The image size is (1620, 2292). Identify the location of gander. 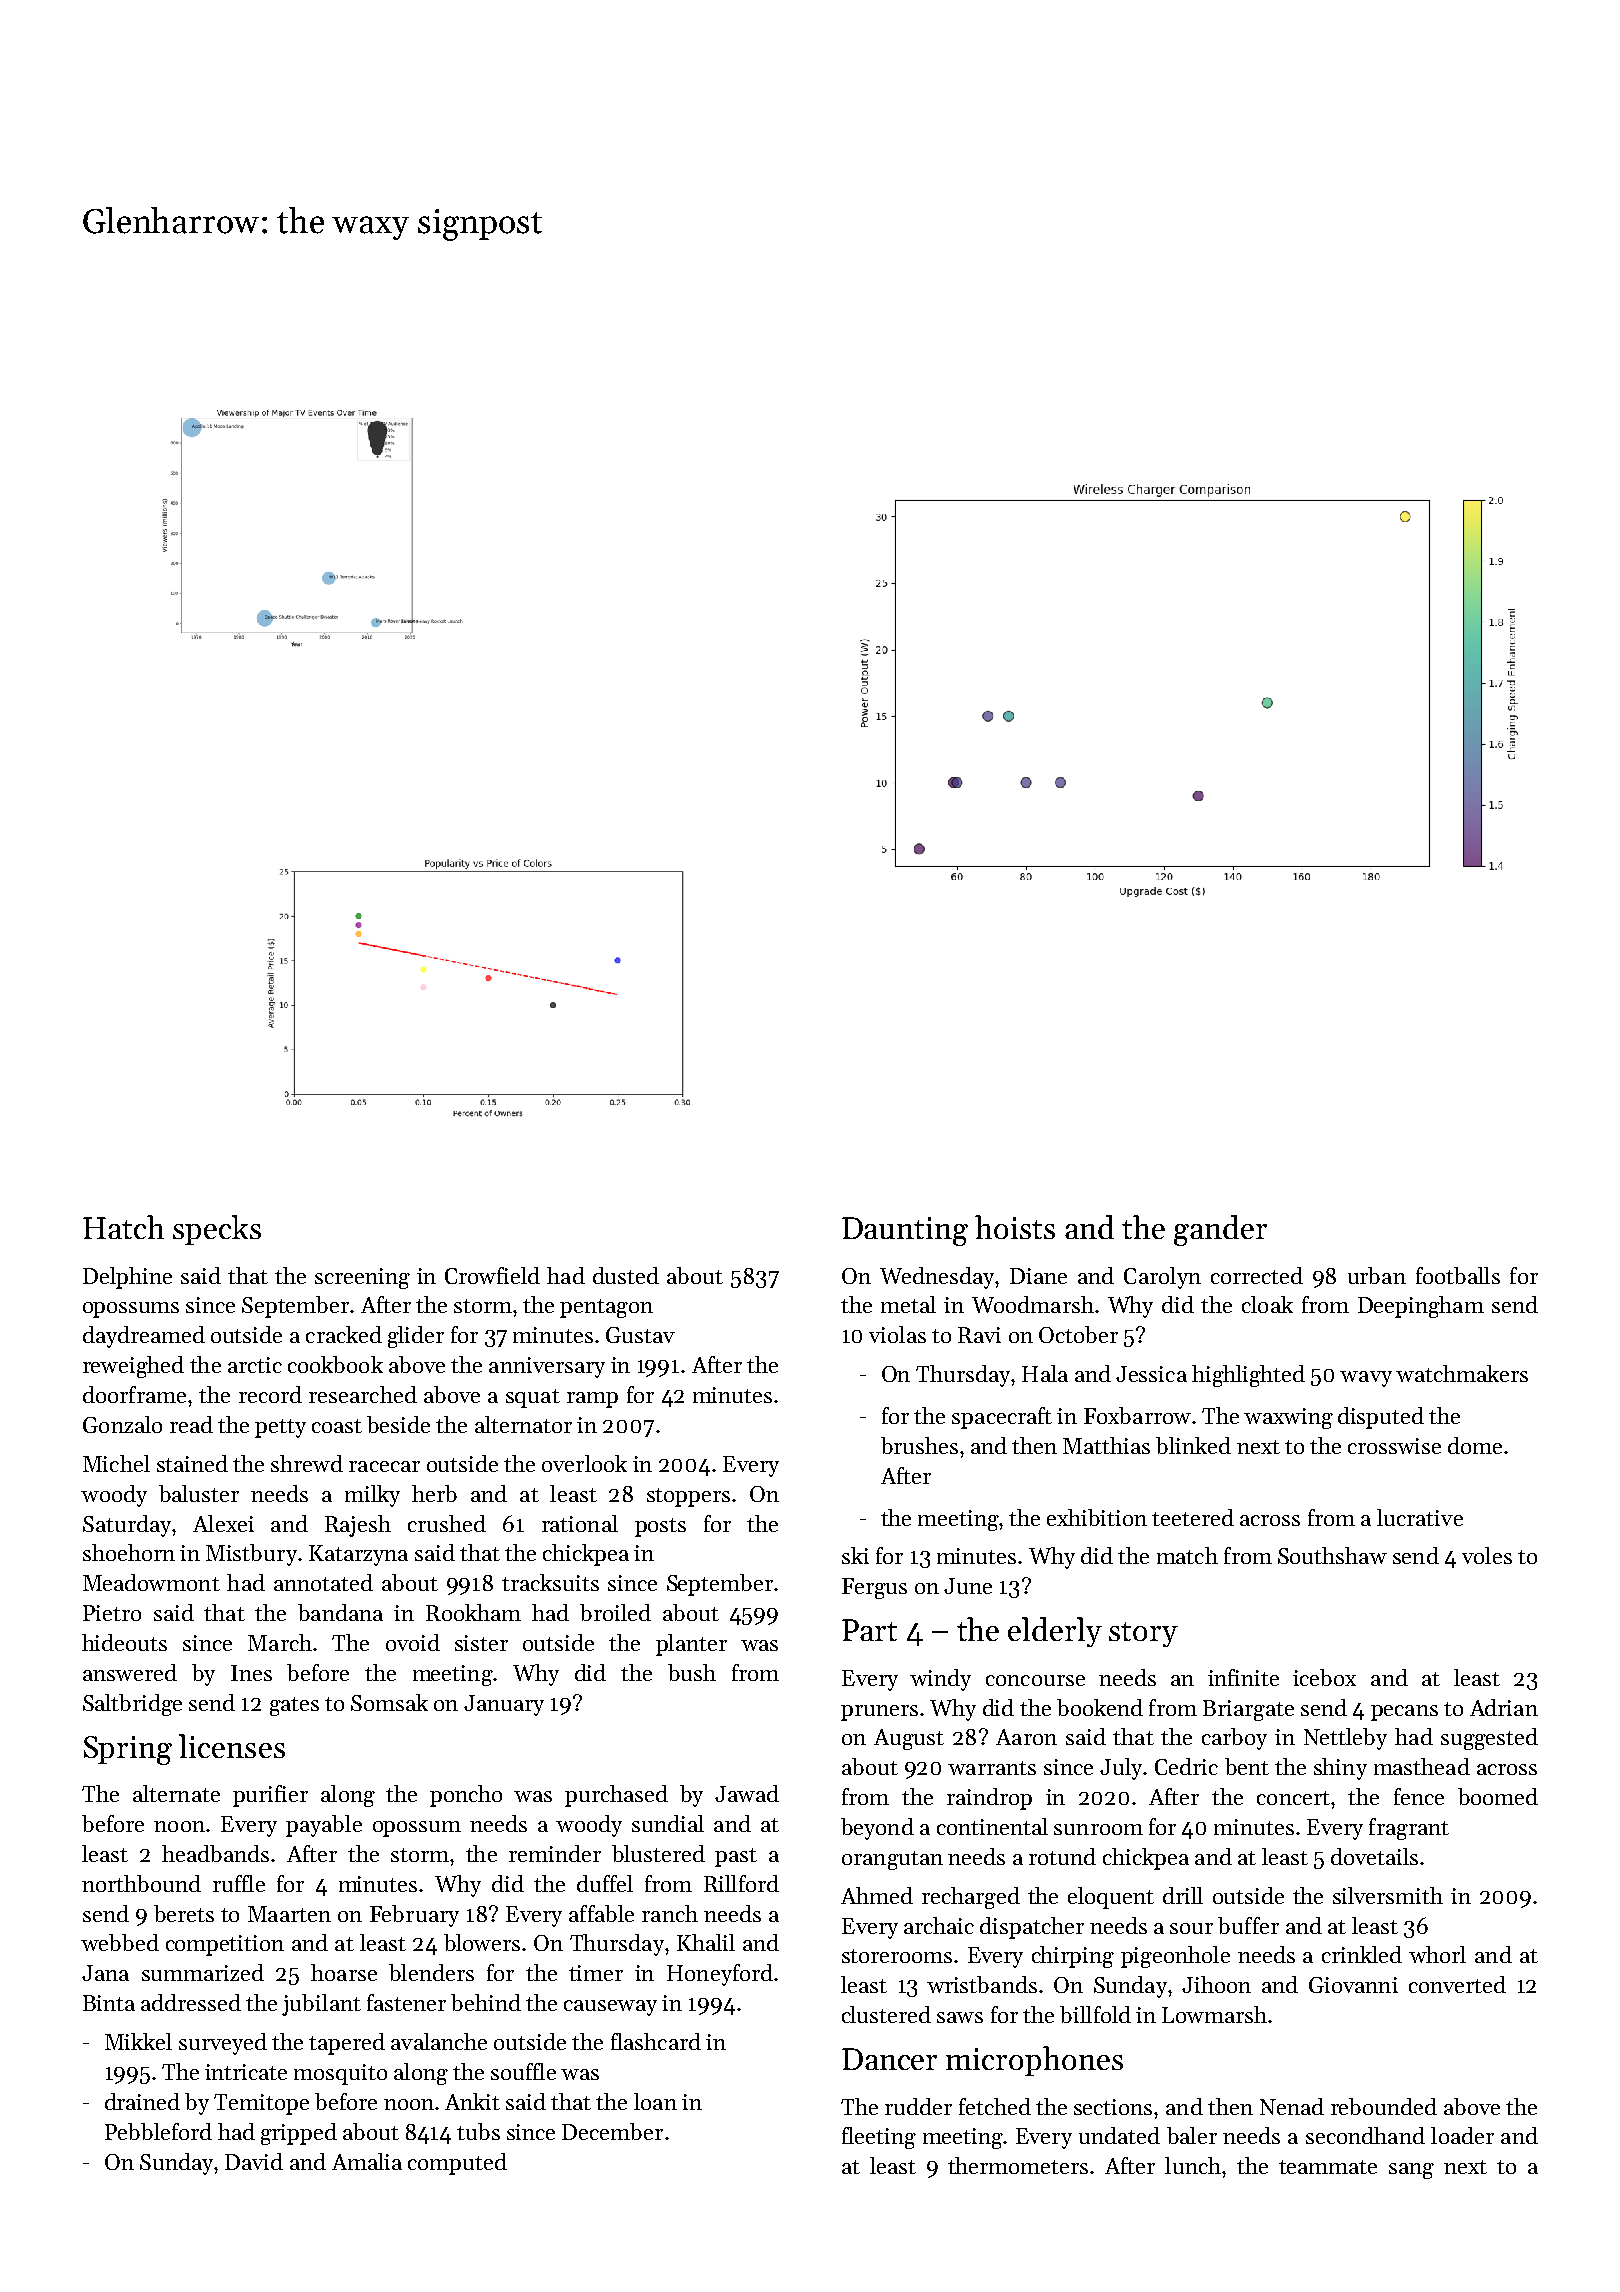
(1220, 1230).
